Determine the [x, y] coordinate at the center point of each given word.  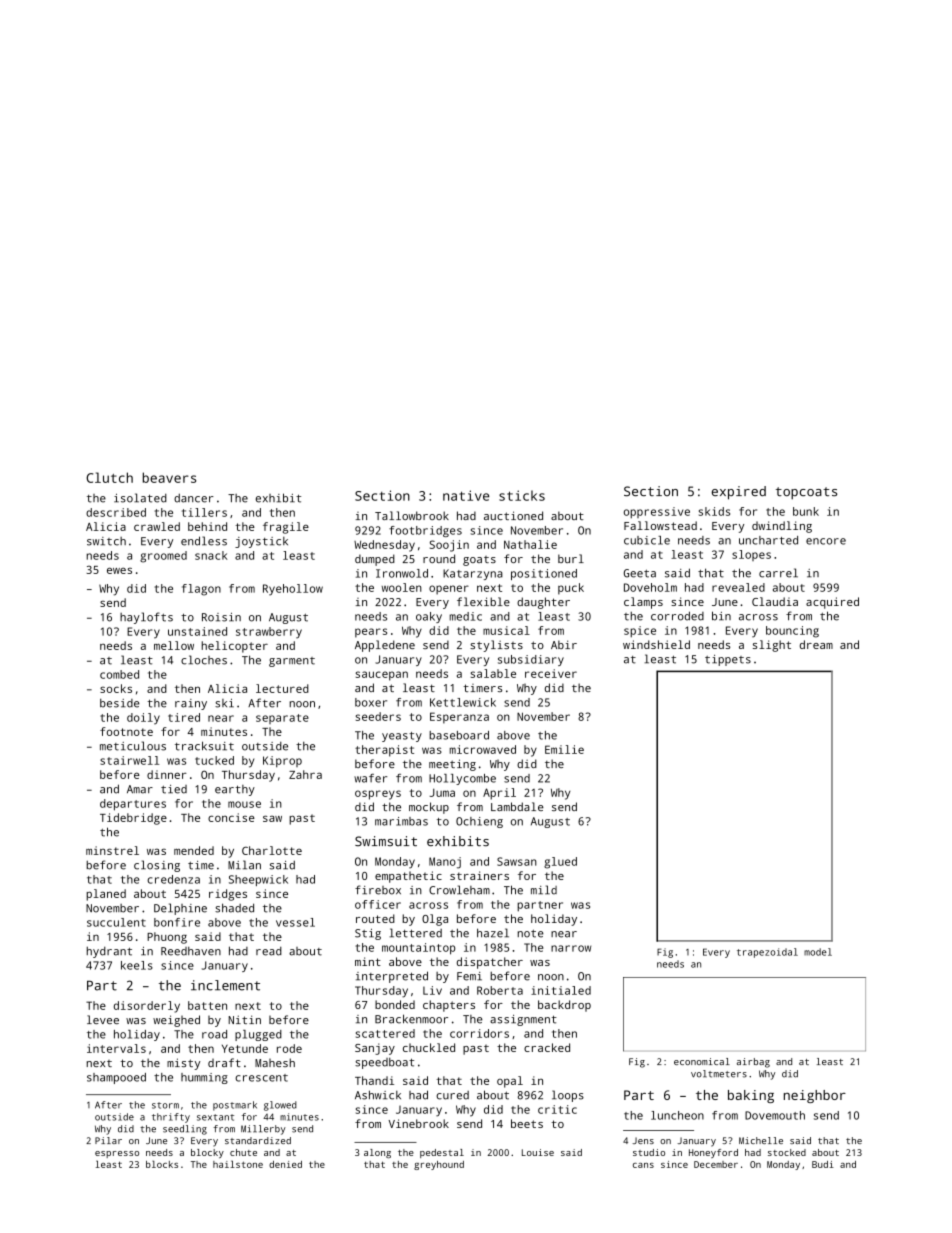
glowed [280, 1106]
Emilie [564, 749]
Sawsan [517, 861]
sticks [522, 495]
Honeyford [713, 1153]
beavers [169, 477]
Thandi [374, 1080]
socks [116, 688]
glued [560, 863]
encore [826, 541]
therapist [384, 751]
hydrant [109, 952]
